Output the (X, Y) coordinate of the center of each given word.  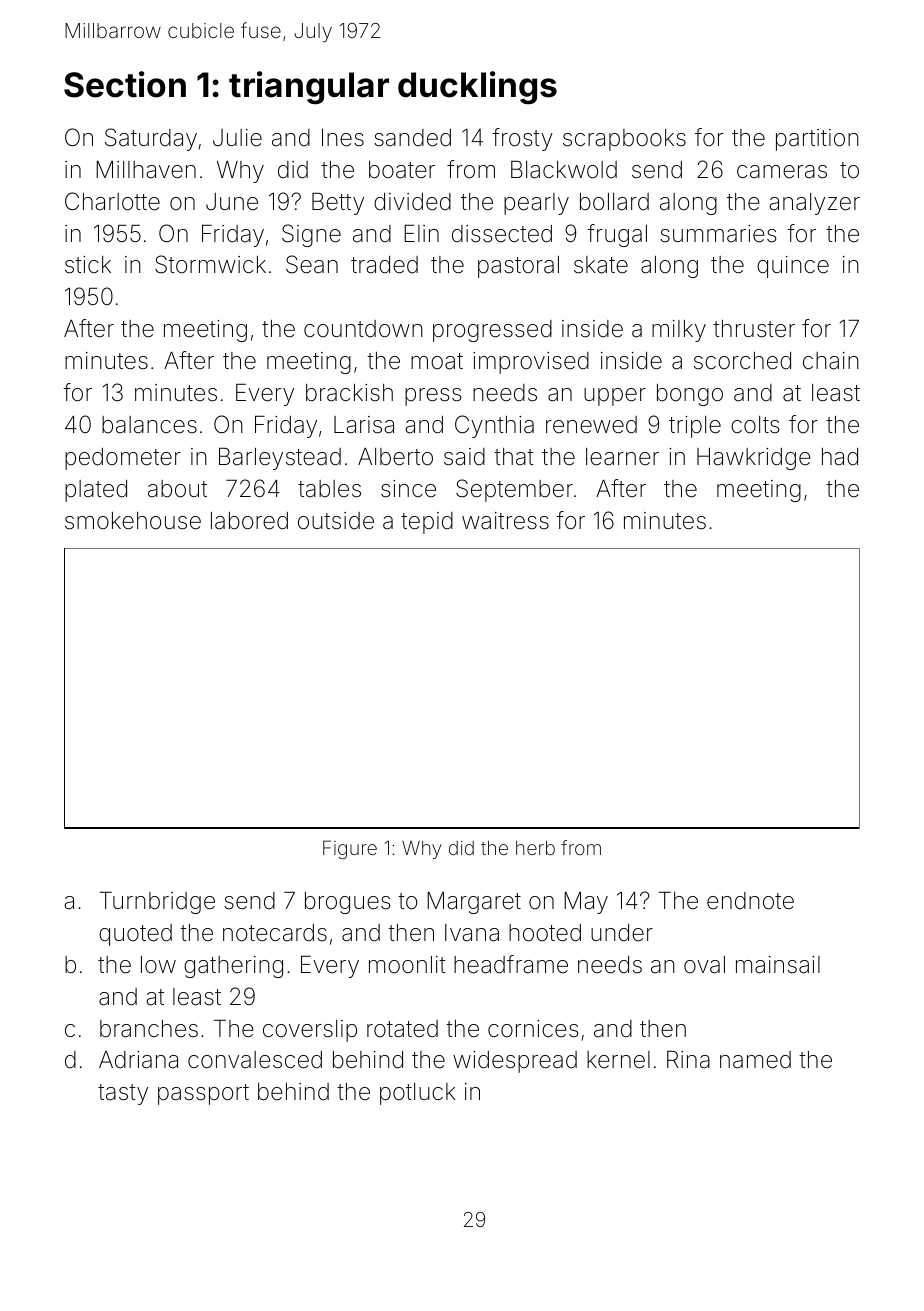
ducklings (477, 88)
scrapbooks (624, 140)
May (586, 903)
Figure (350, 849)
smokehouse (133, 521)
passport (203, 1094)
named (755, 1060)
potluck (417, 1094)
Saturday (151, 139)
